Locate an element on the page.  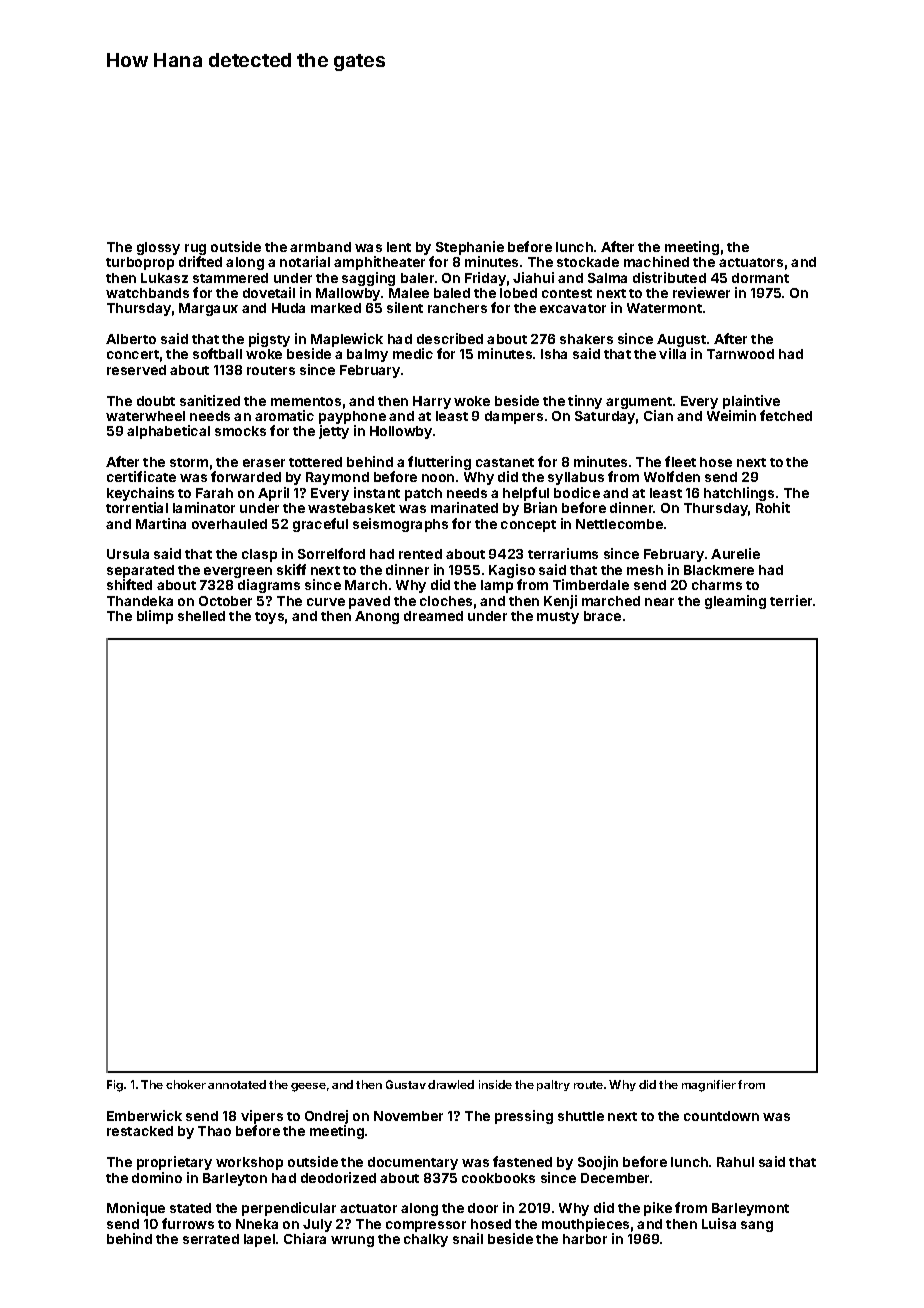
hatchlings is located at coordinates (739, 494).
